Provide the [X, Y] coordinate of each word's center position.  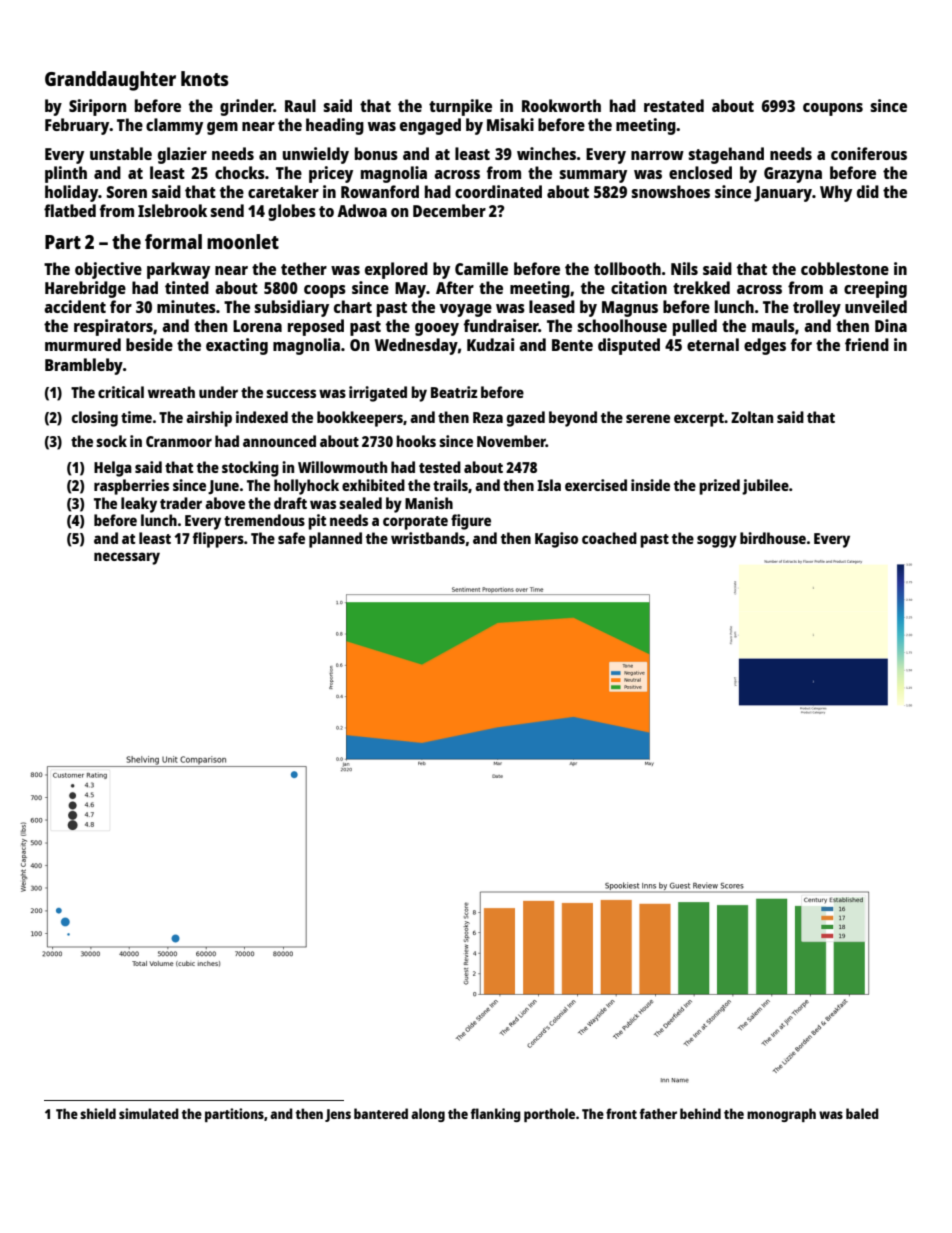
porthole [549, 1115]
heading [335, 126]
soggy [717, 541]
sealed [360, 503]
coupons [833, 109]
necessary [127, 558]
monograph [781, 1115]
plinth [66, 174]
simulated [149, 1113]
